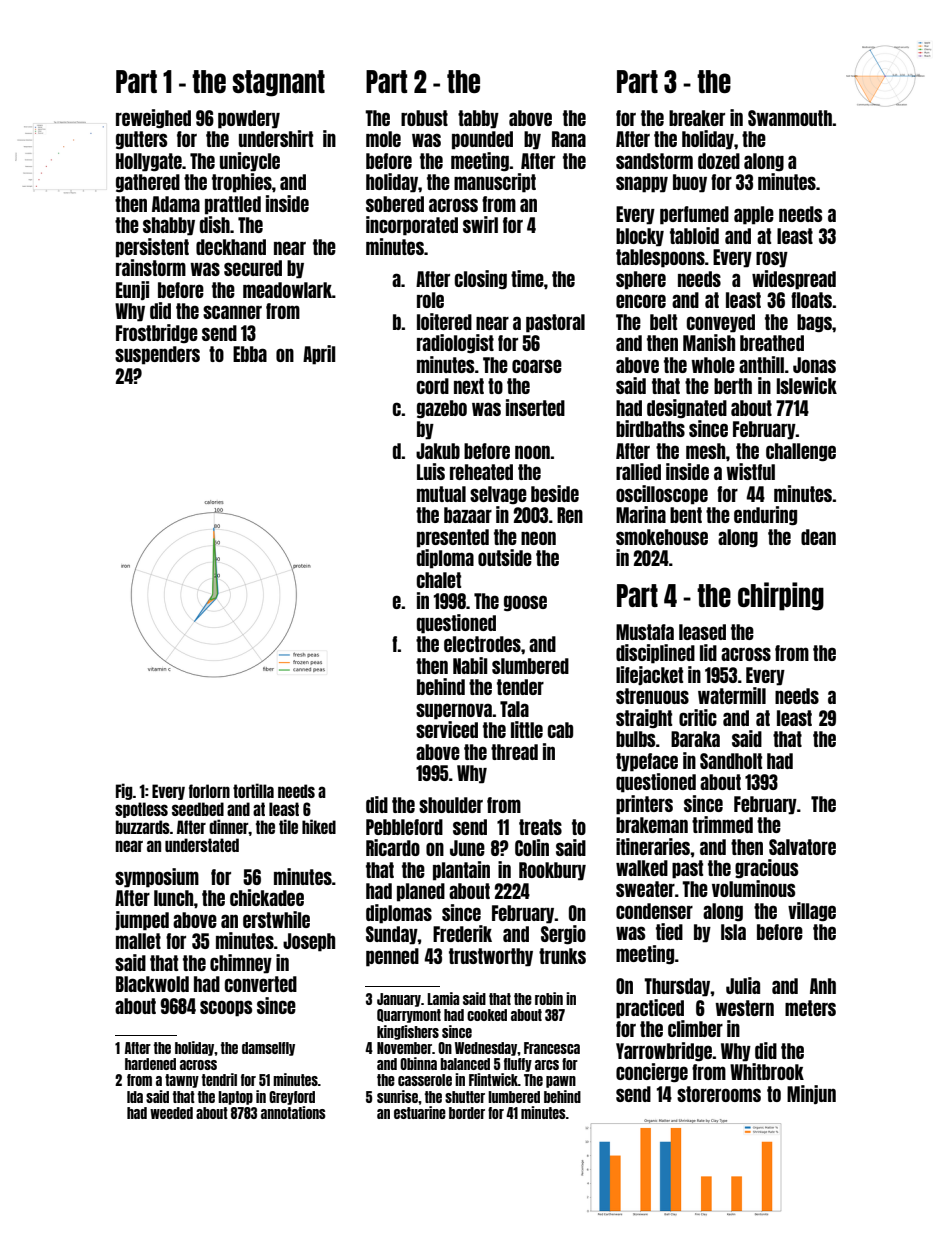  I want to click on lifejacket, so click(649, 675).
